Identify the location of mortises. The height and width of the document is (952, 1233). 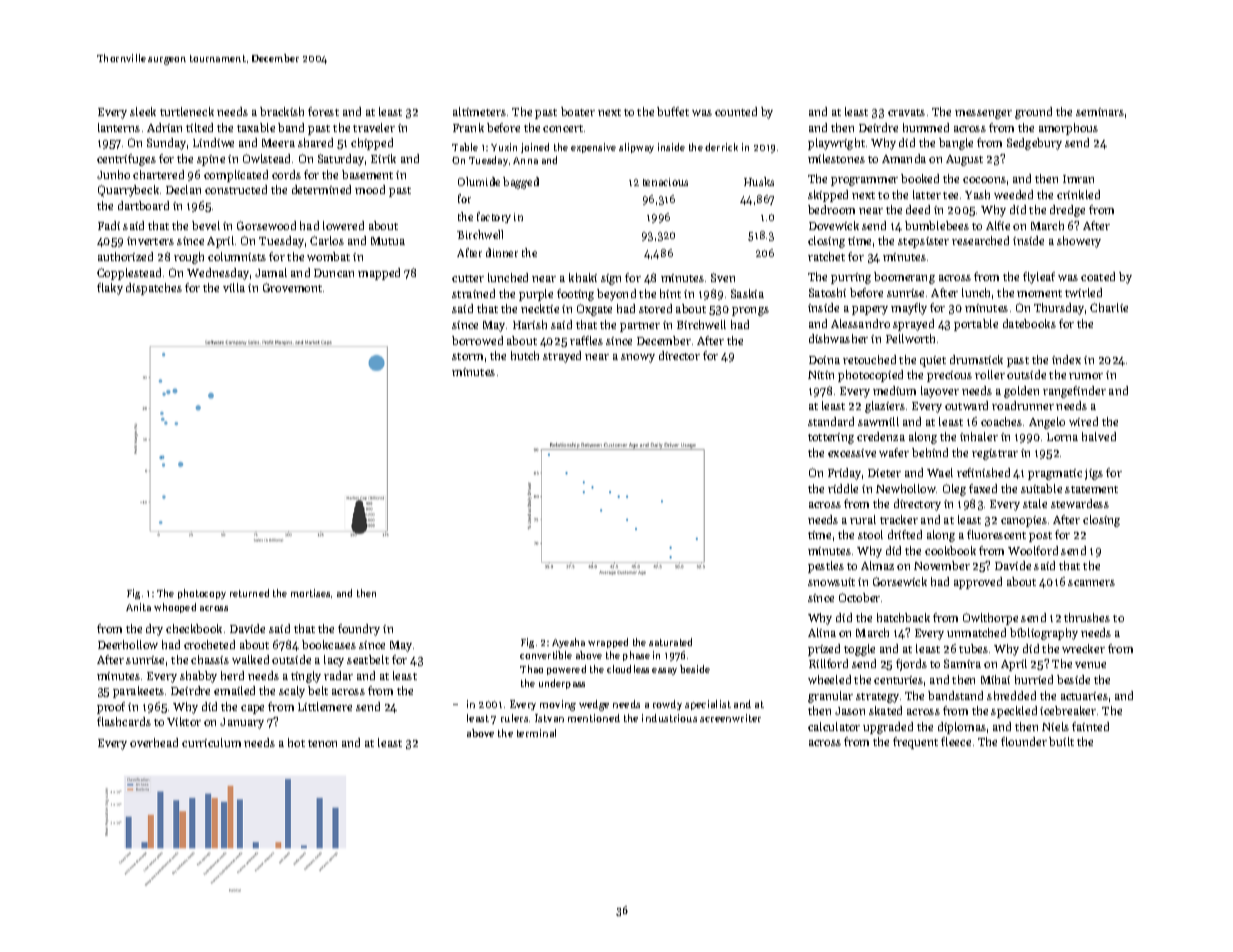
(310, 593).
